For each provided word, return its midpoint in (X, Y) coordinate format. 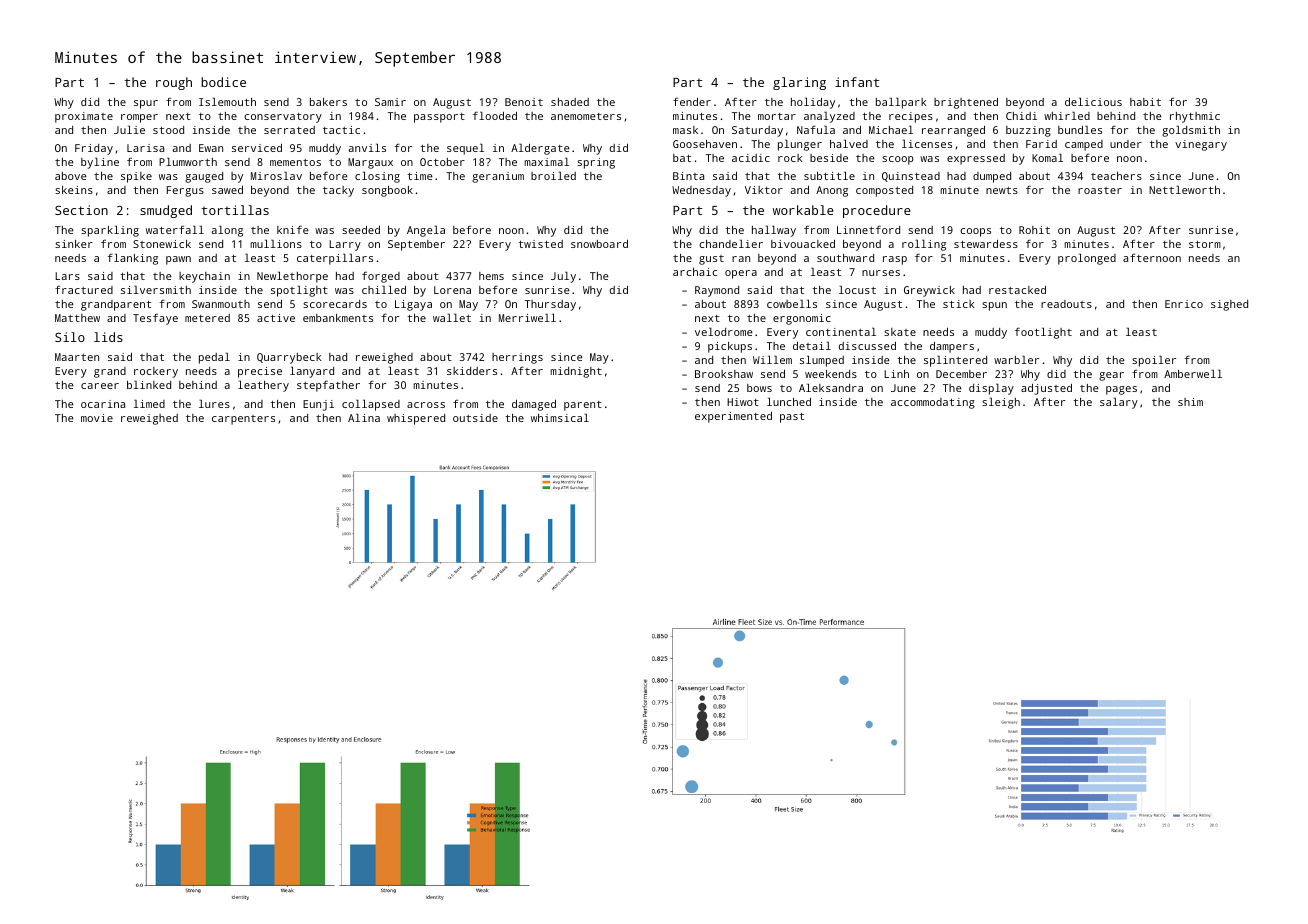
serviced (257, 148)
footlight (1043, 333)
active (276, 318)
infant (857, 82)
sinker (74, 244)
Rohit (1034, 230)
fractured (84, 289)
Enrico (1184, 304)
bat (682, 158)
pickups (730, 347)
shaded (570, 102)
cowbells (792, 303)
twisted (540, 244)
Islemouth (227, 101)
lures (214, 403)
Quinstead (911, 177)
